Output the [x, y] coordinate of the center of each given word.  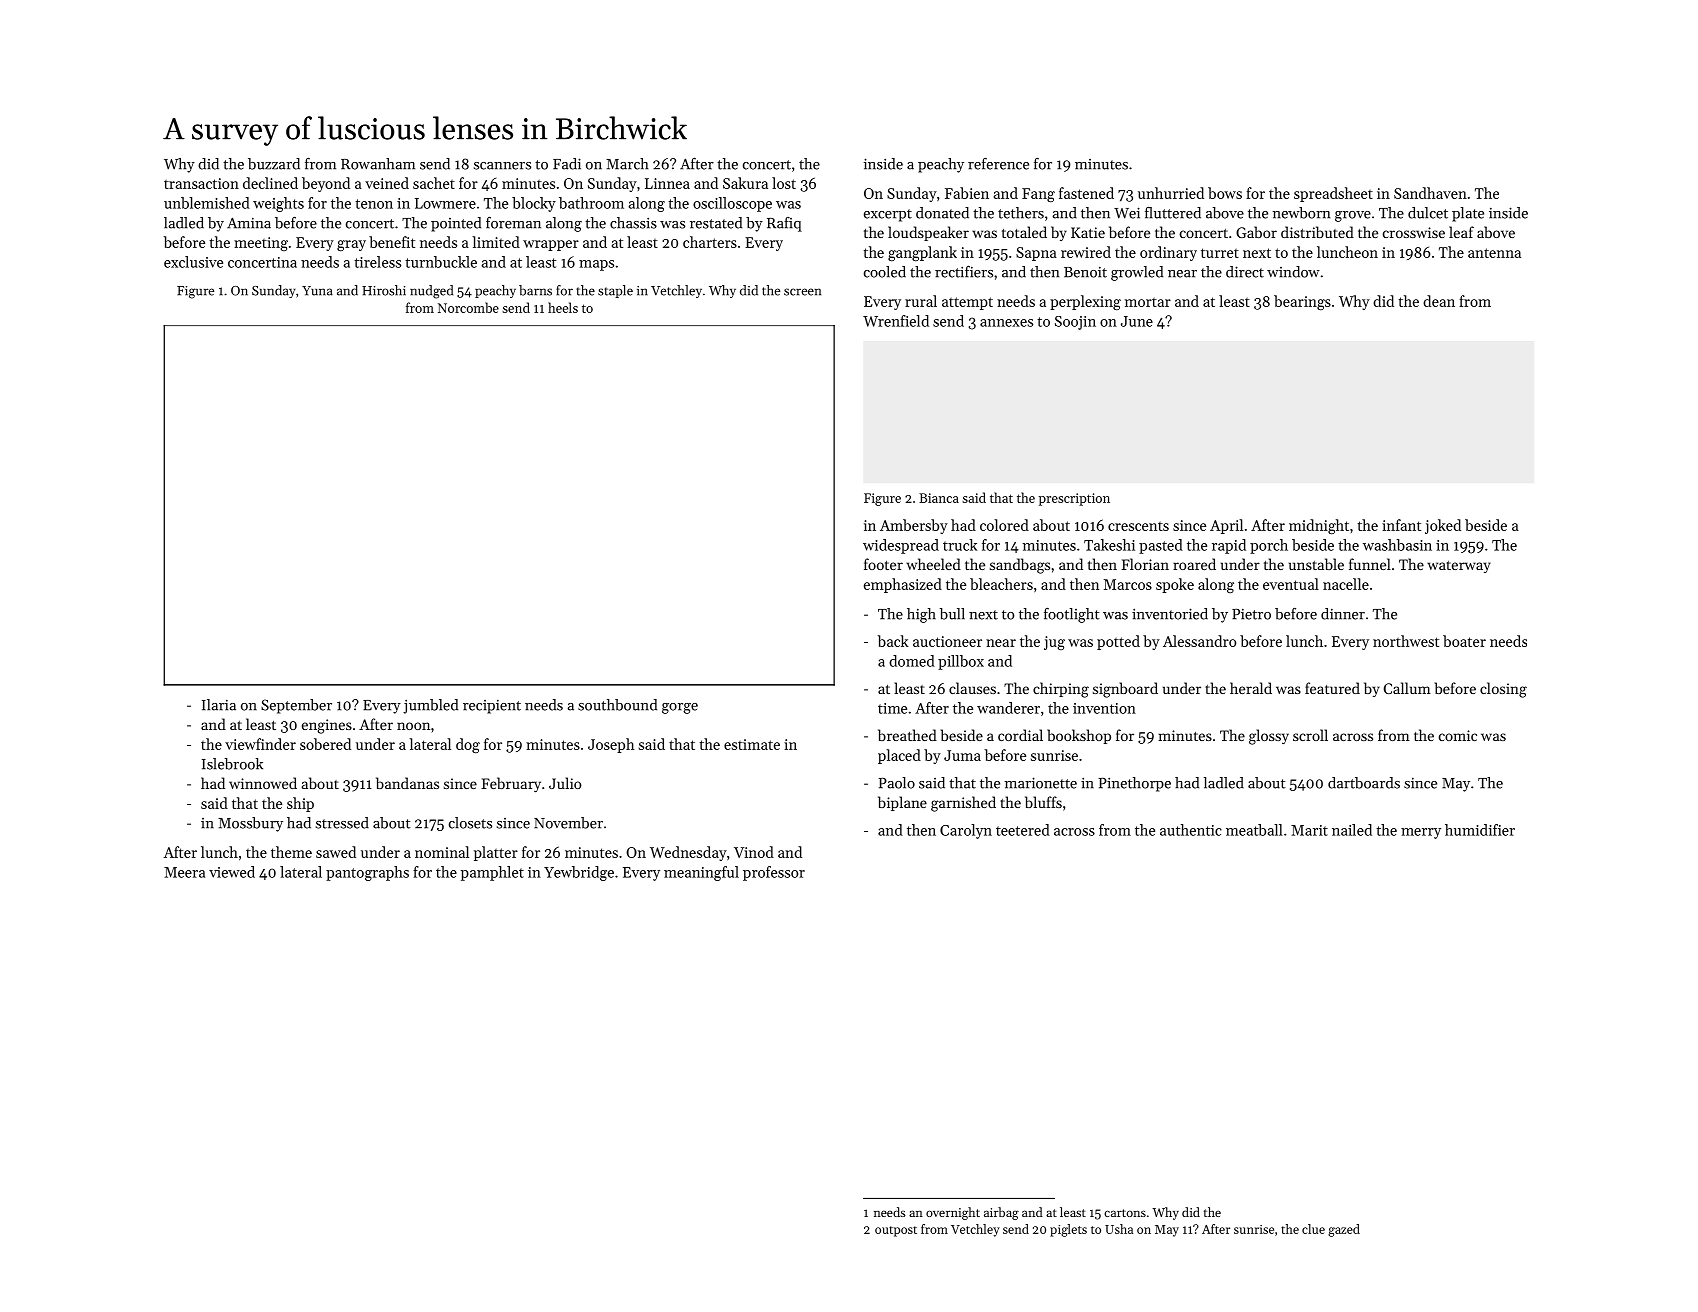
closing [1503, 690]
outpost [896, 1231]
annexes [1006, 323]
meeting [261, 244]
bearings [1302, 302]
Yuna [317, 291]
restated [716, 223]
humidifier [1480, 830]
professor [774, 873]
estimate [752, 744]
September [296, 706]
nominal [442, 852]
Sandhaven [1430, 193]
